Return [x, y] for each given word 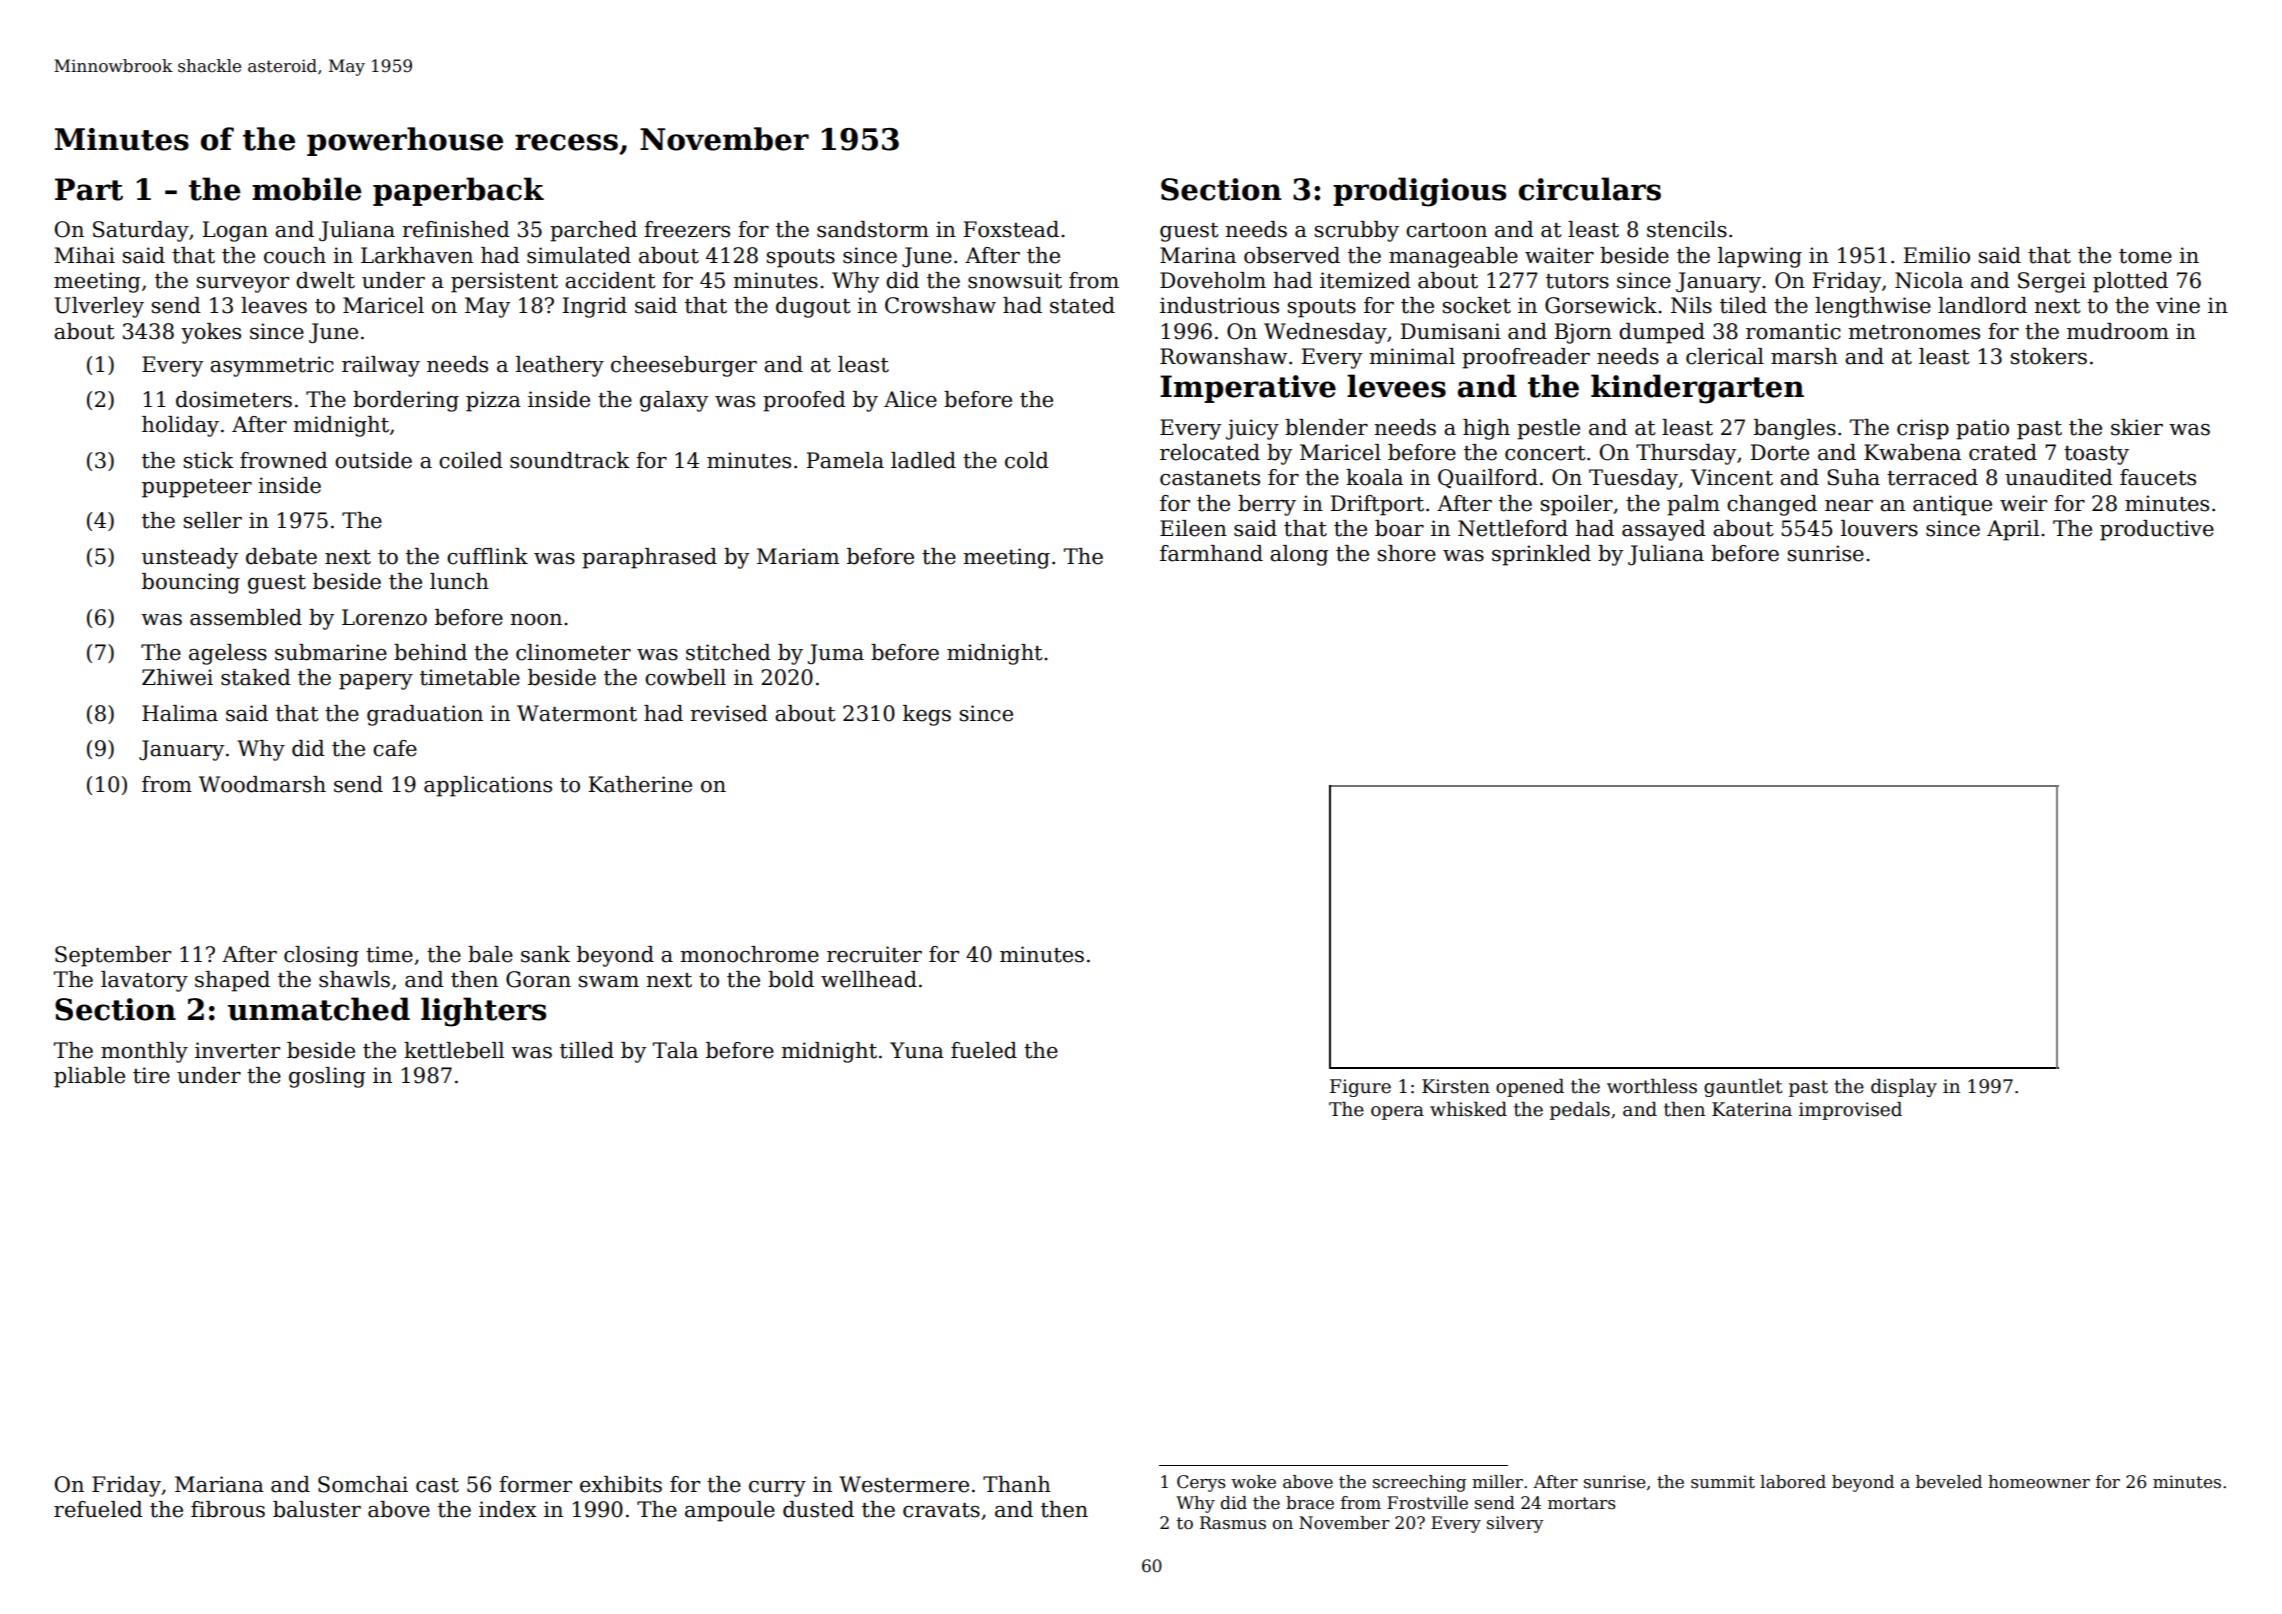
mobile [306, 189]
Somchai [363, 1484]
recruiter [874, 954]
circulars [1590, 189]
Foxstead [1011, 229]
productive [2157, 530]
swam [609, 982]
